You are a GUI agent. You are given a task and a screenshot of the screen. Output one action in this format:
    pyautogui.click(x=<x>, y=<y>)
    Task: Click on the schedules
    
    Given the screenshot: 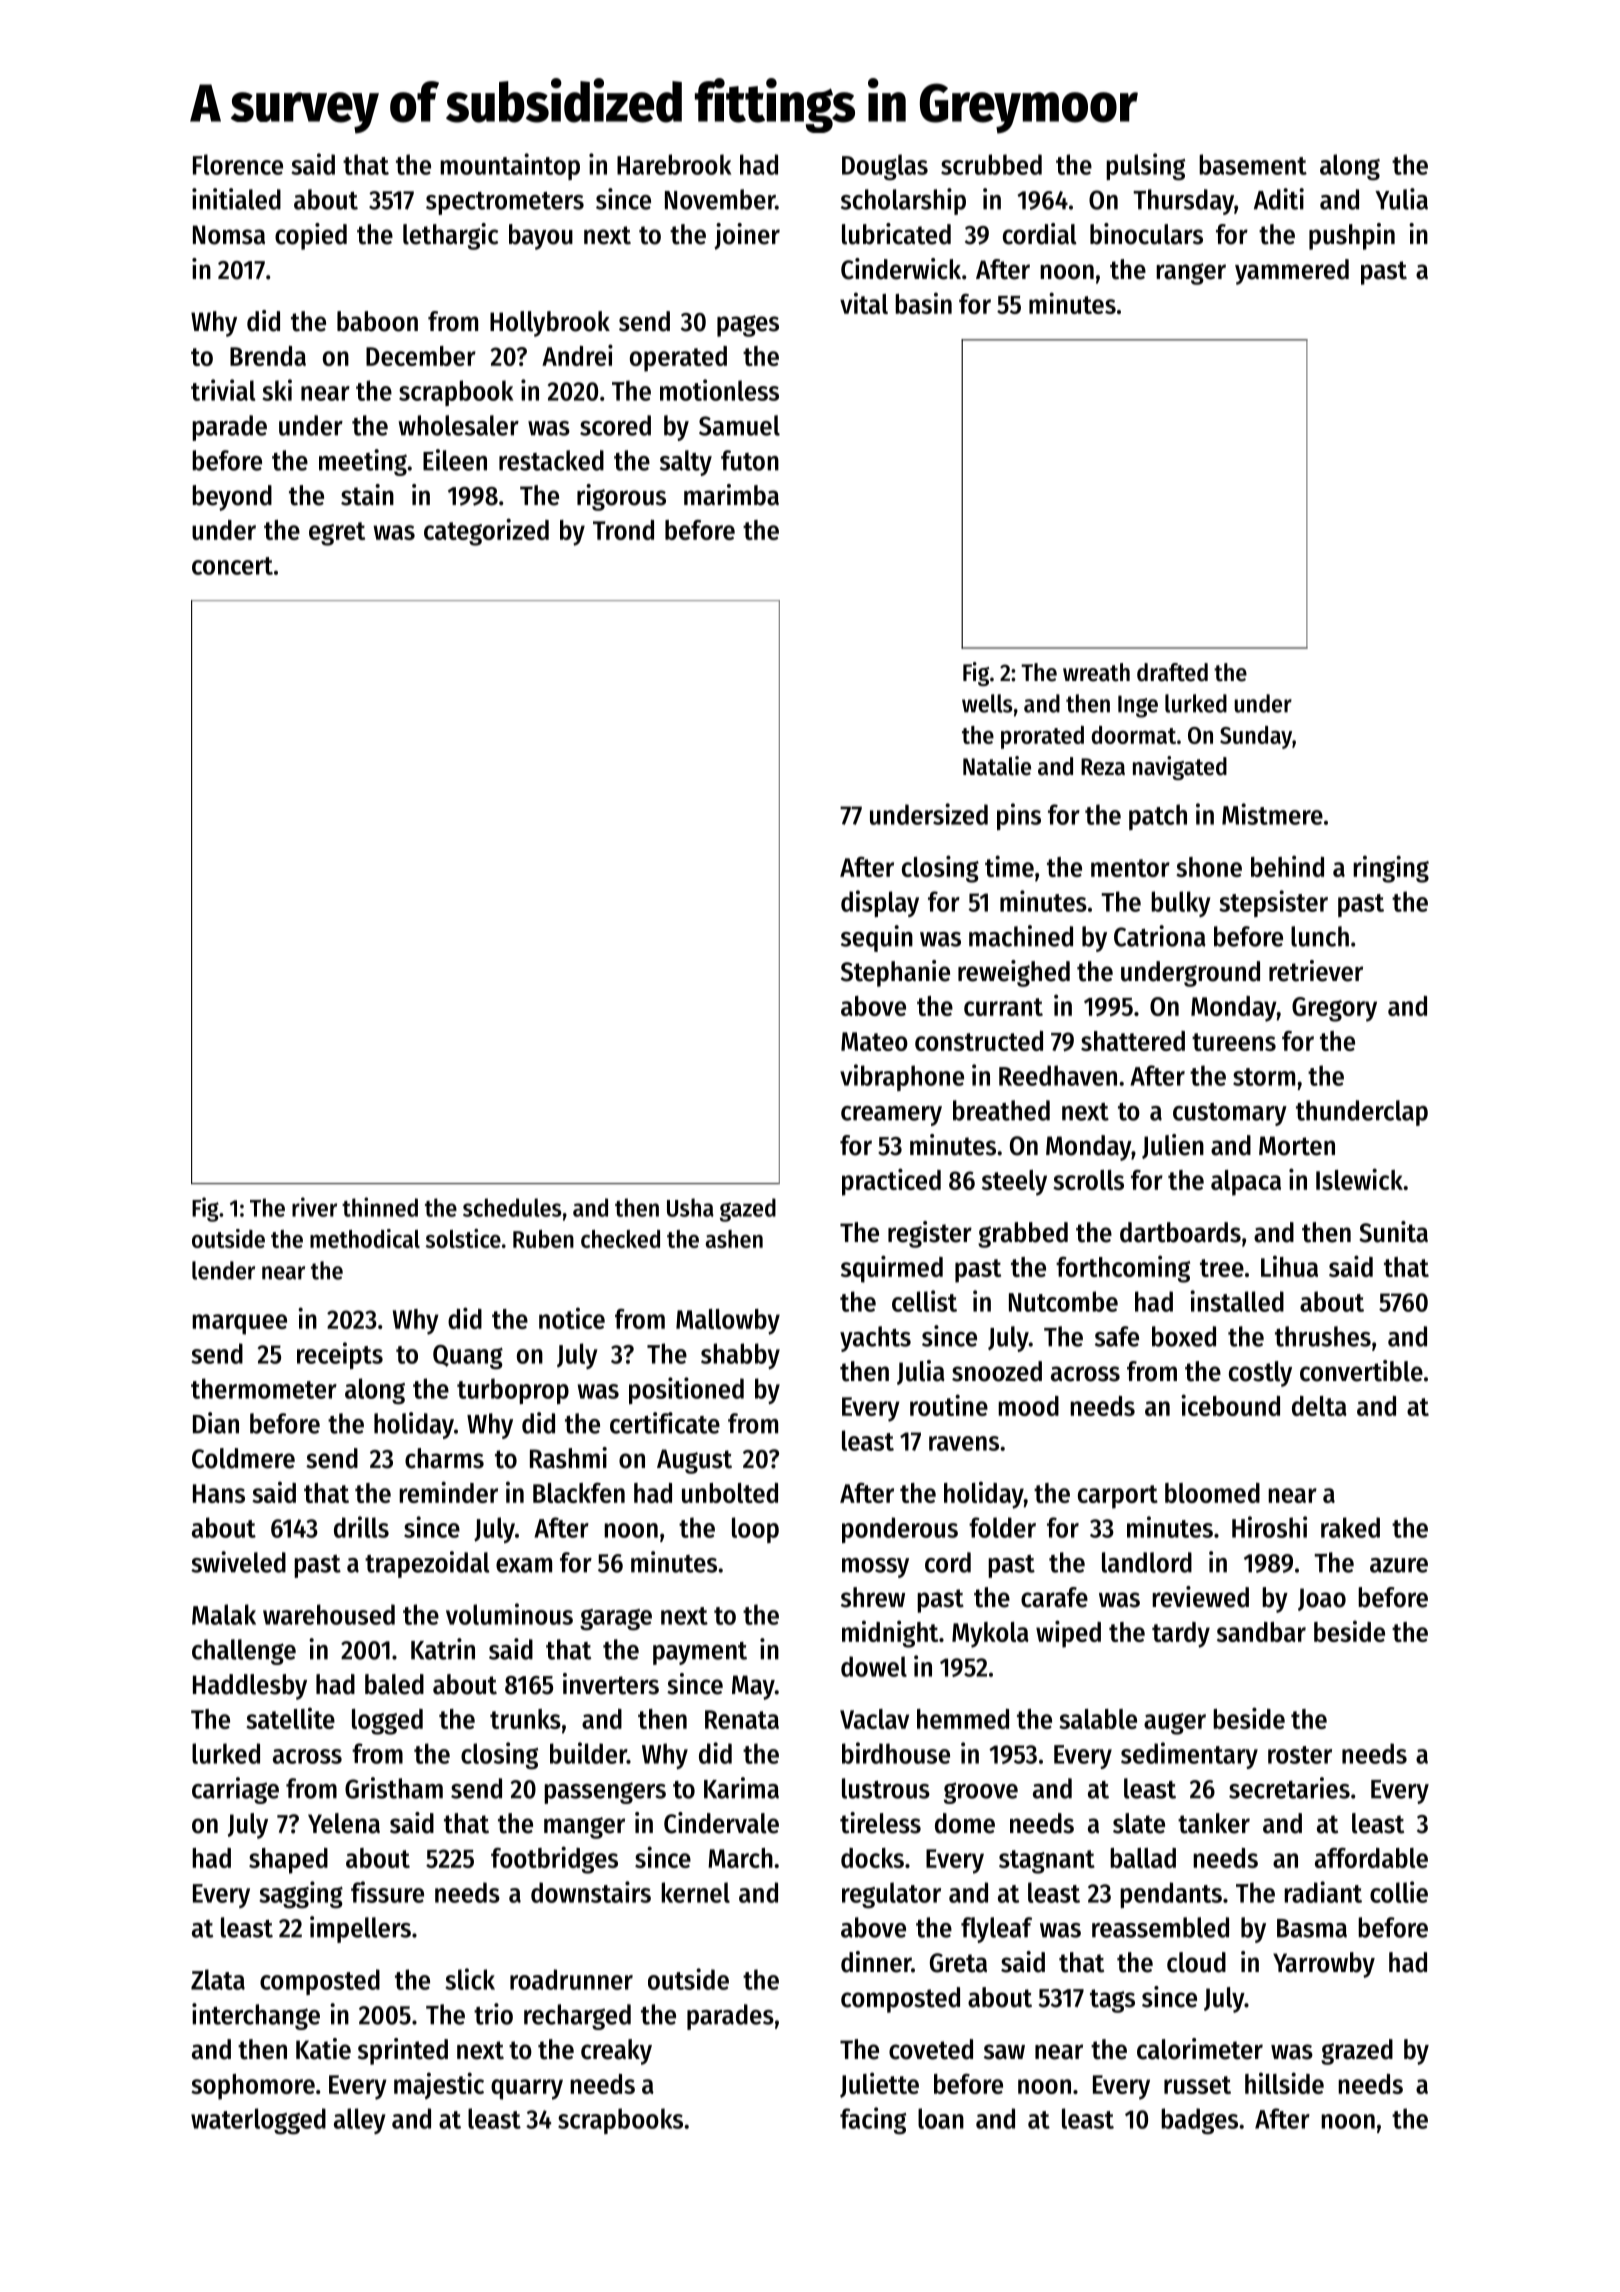 What is the action you would take?
    pyautogui.click(x=512, y=1207)
